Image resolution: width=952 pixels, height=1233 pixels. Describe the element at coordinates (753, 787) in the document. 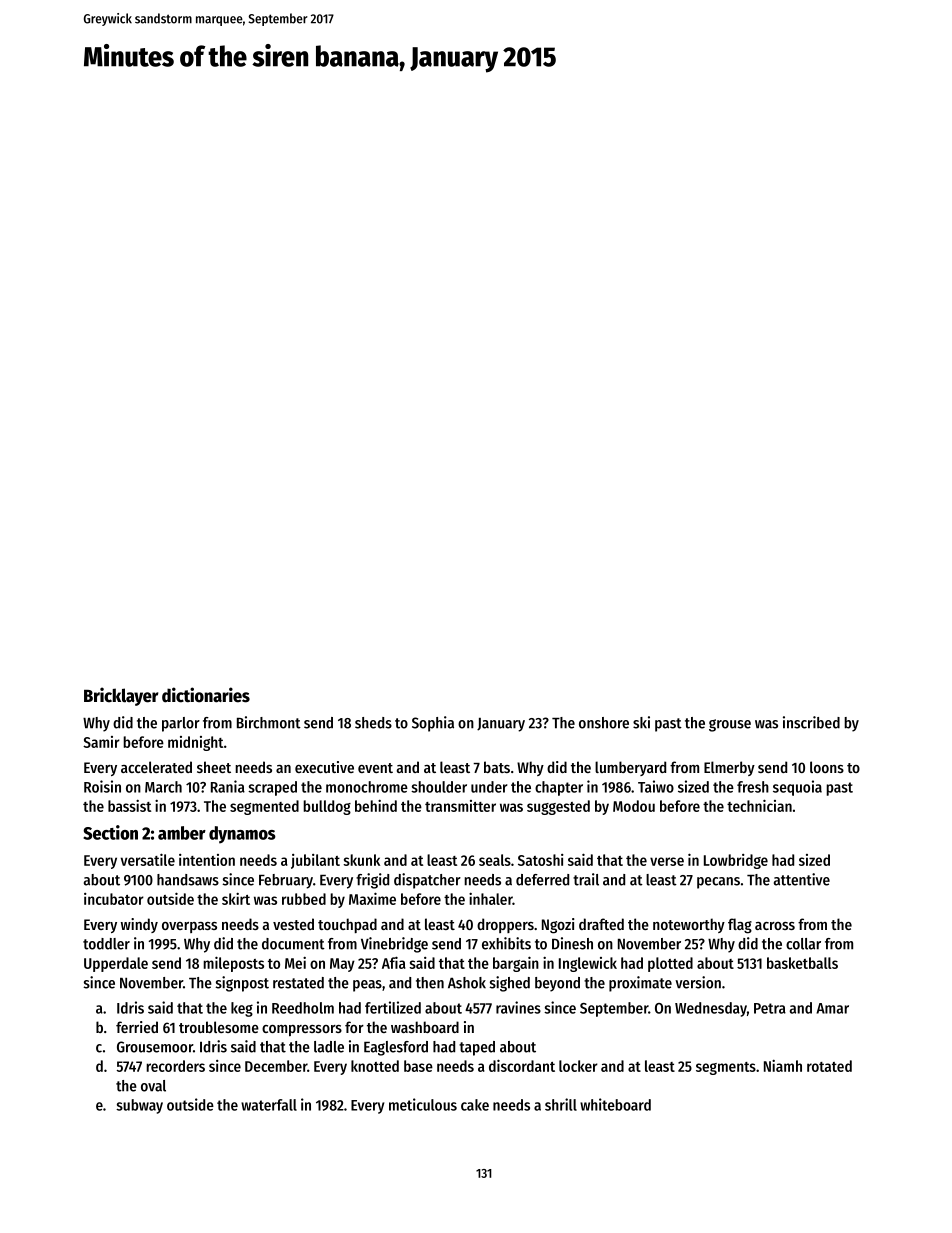

I see `fresh` at that location.
